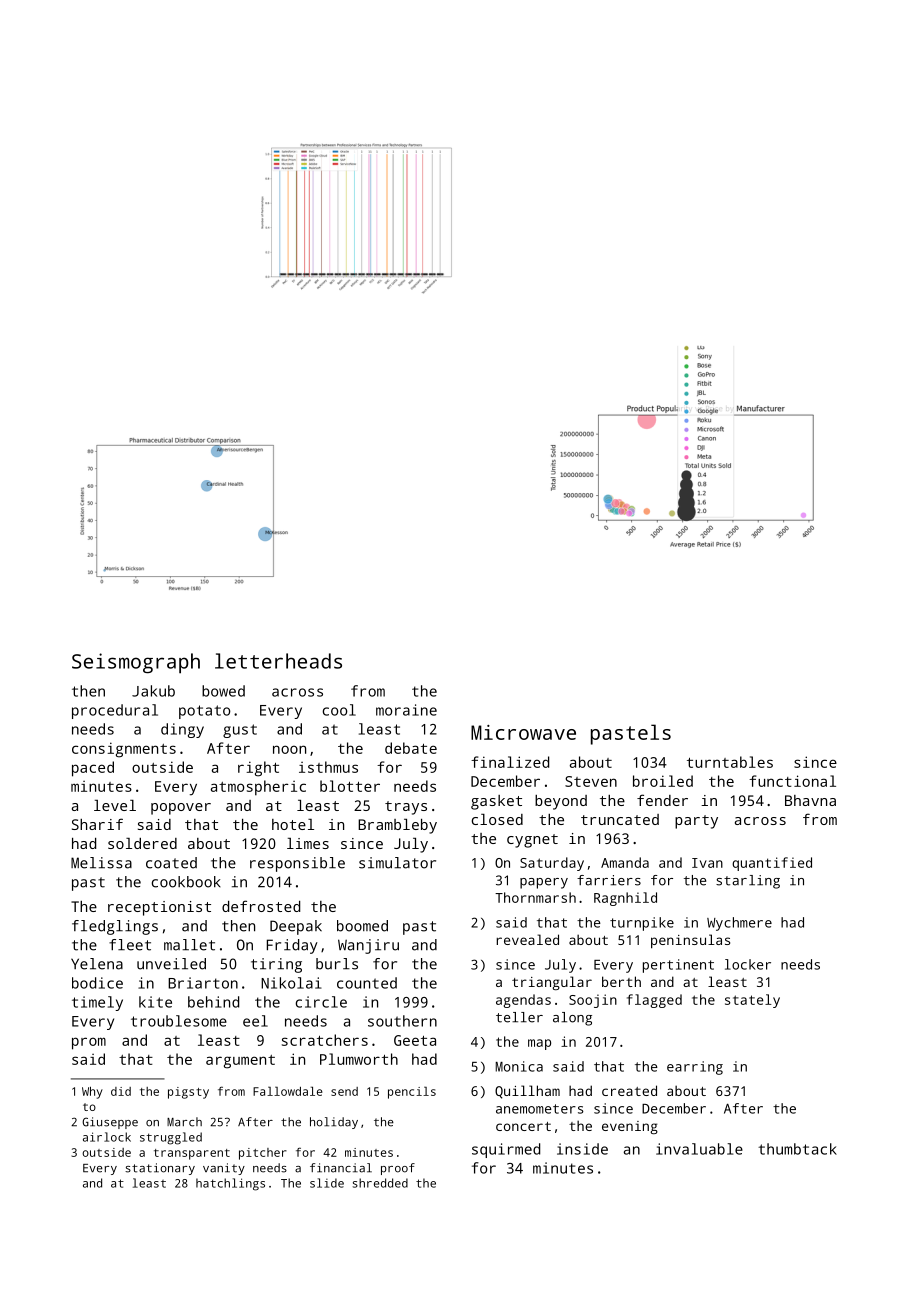 The image size is (908, 1316). What do you see at coordinates (496, 802) in the screenshot?
I see `gasket` at bounding box center [496, 802].
